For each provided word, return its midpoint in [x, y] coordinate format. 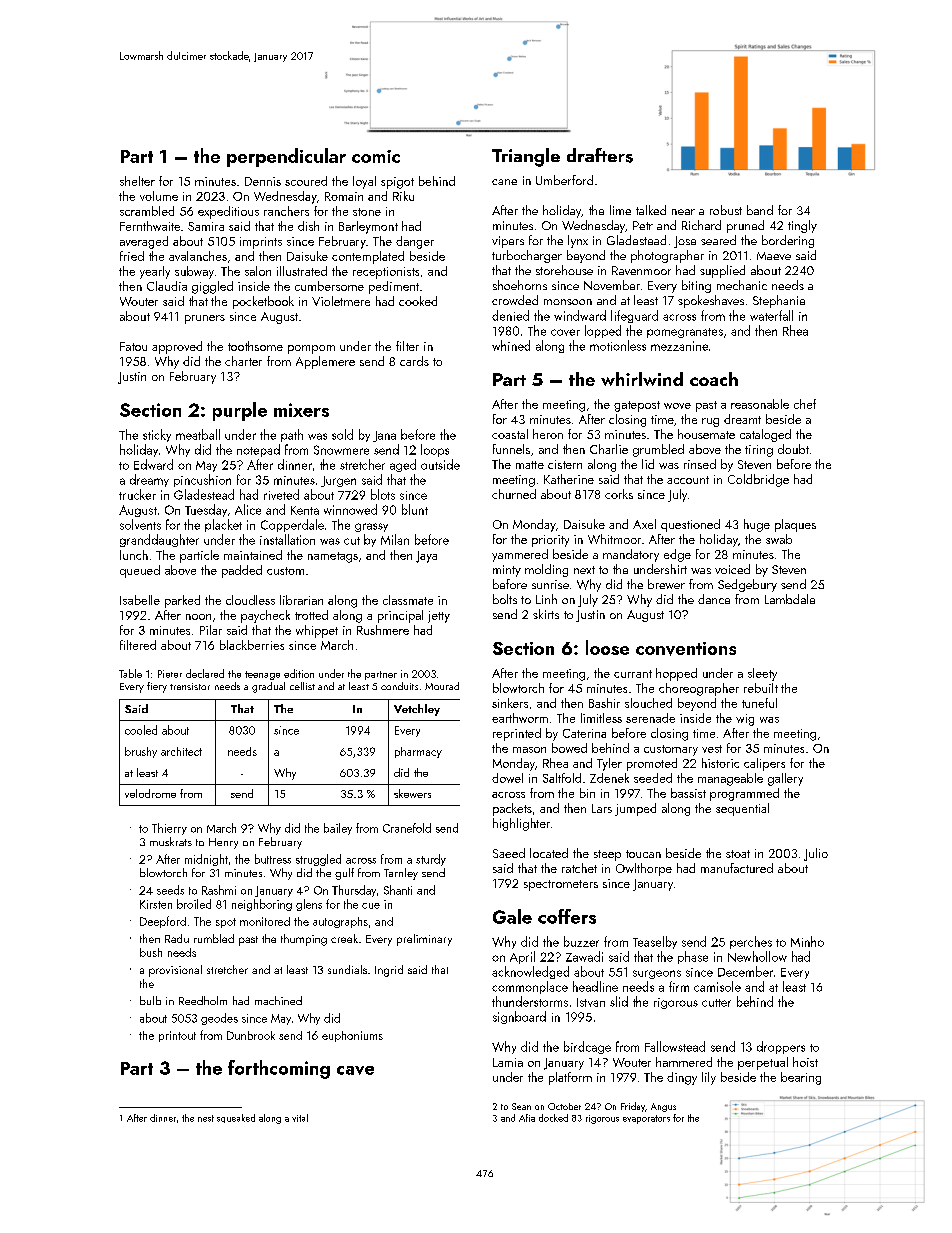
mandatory [631, 555]
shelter [137, 181]
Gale [512, 916]
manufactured [737, 868]
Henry [223, 843]
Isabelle [140, 600]
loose [607, 647]
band [760, 210]
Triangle [526, 157]
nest [206, 1118]
